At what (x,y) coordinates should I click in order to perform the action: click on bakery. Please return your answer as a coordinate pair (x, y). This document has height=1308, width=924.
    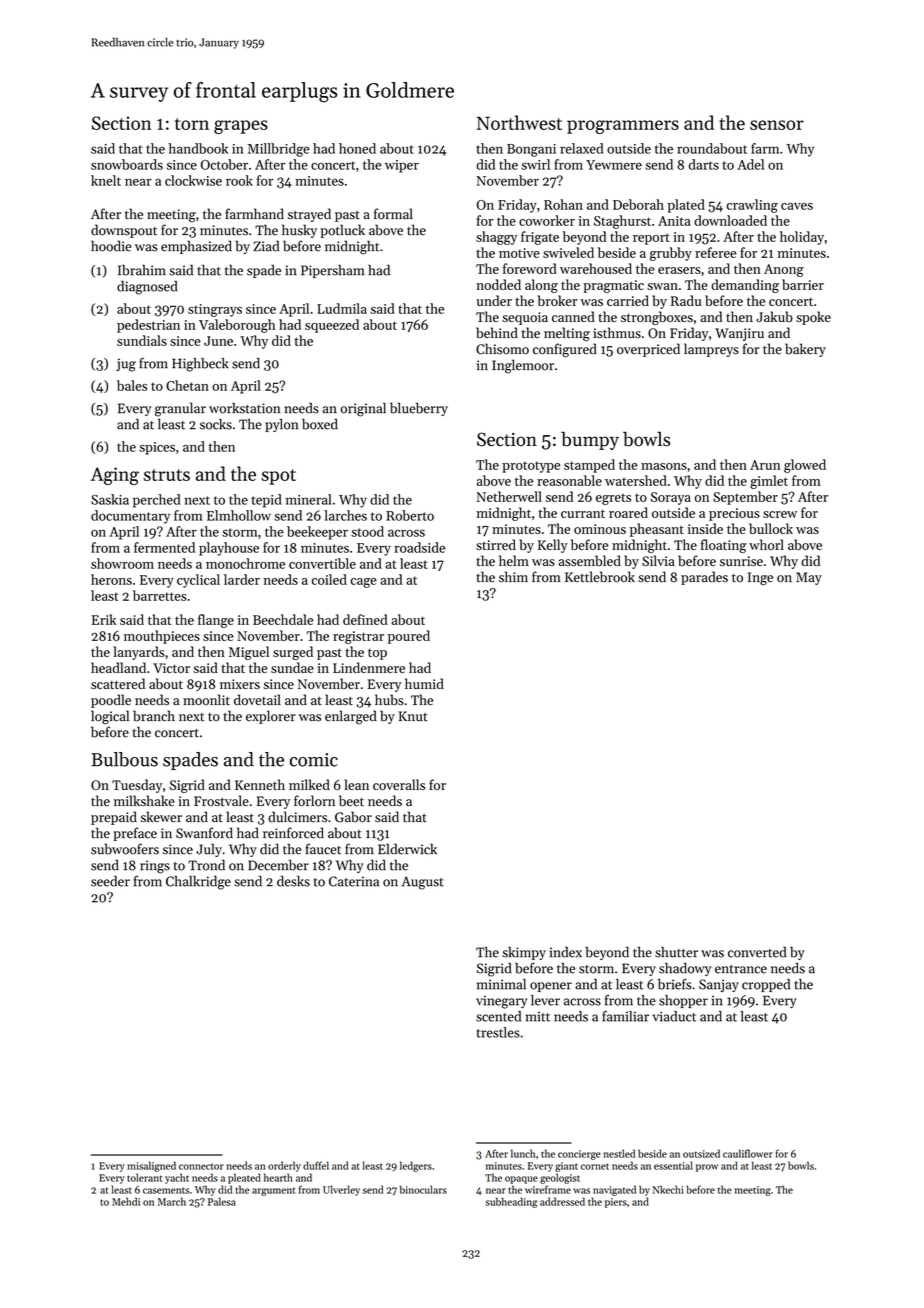
    Looking at the image, I should click on (805, 350).
